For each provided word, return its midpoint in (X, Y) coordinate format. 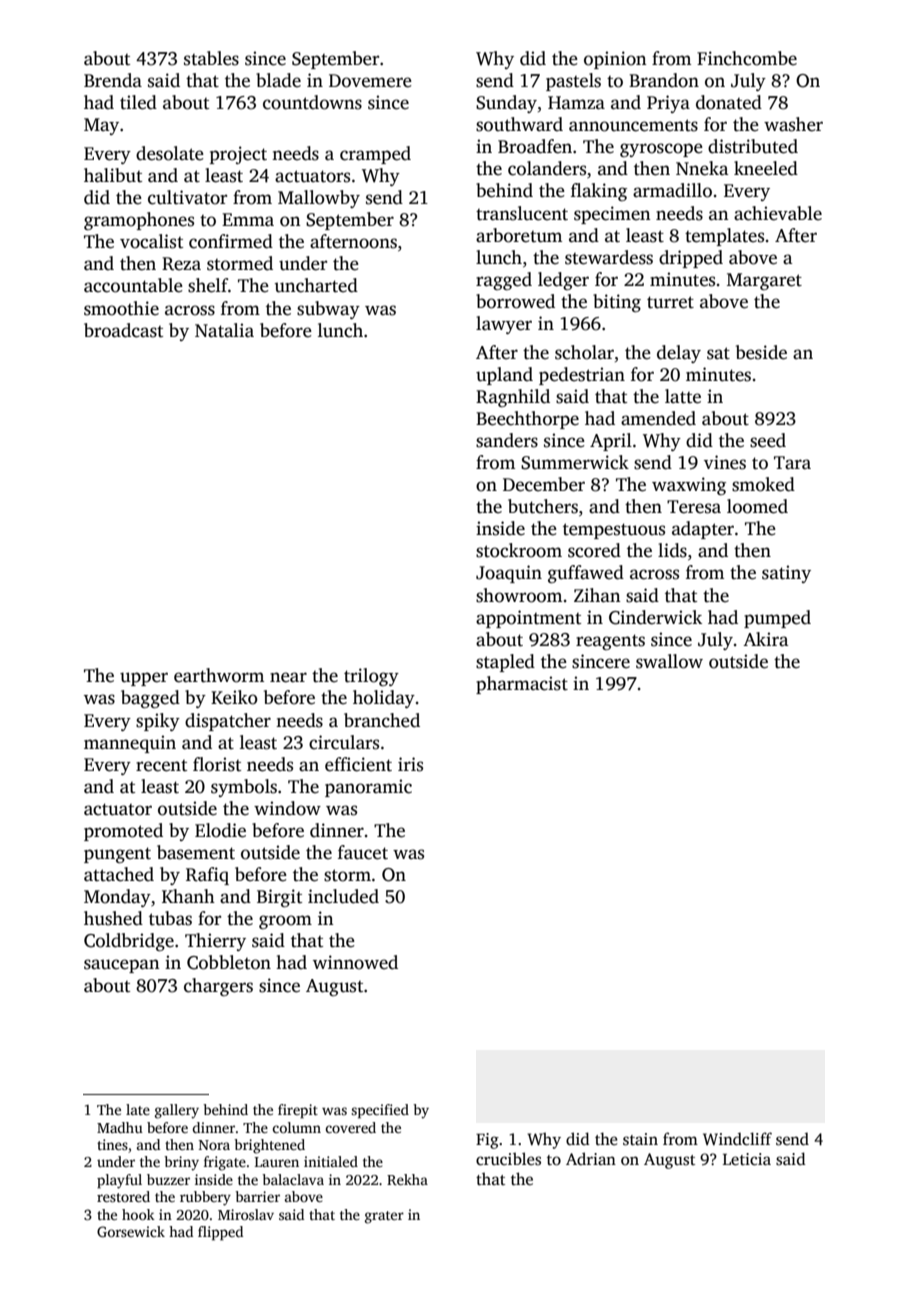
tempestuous (614, 531)
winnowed (355, 962)
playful (119, 1181)
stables (211, 58)
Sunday (506, 104)
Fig (487, 1141)
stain (640, 1139)
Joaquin (509, 574)
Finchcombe (747, 58)
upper (144, 679)
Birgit (279, 898)
